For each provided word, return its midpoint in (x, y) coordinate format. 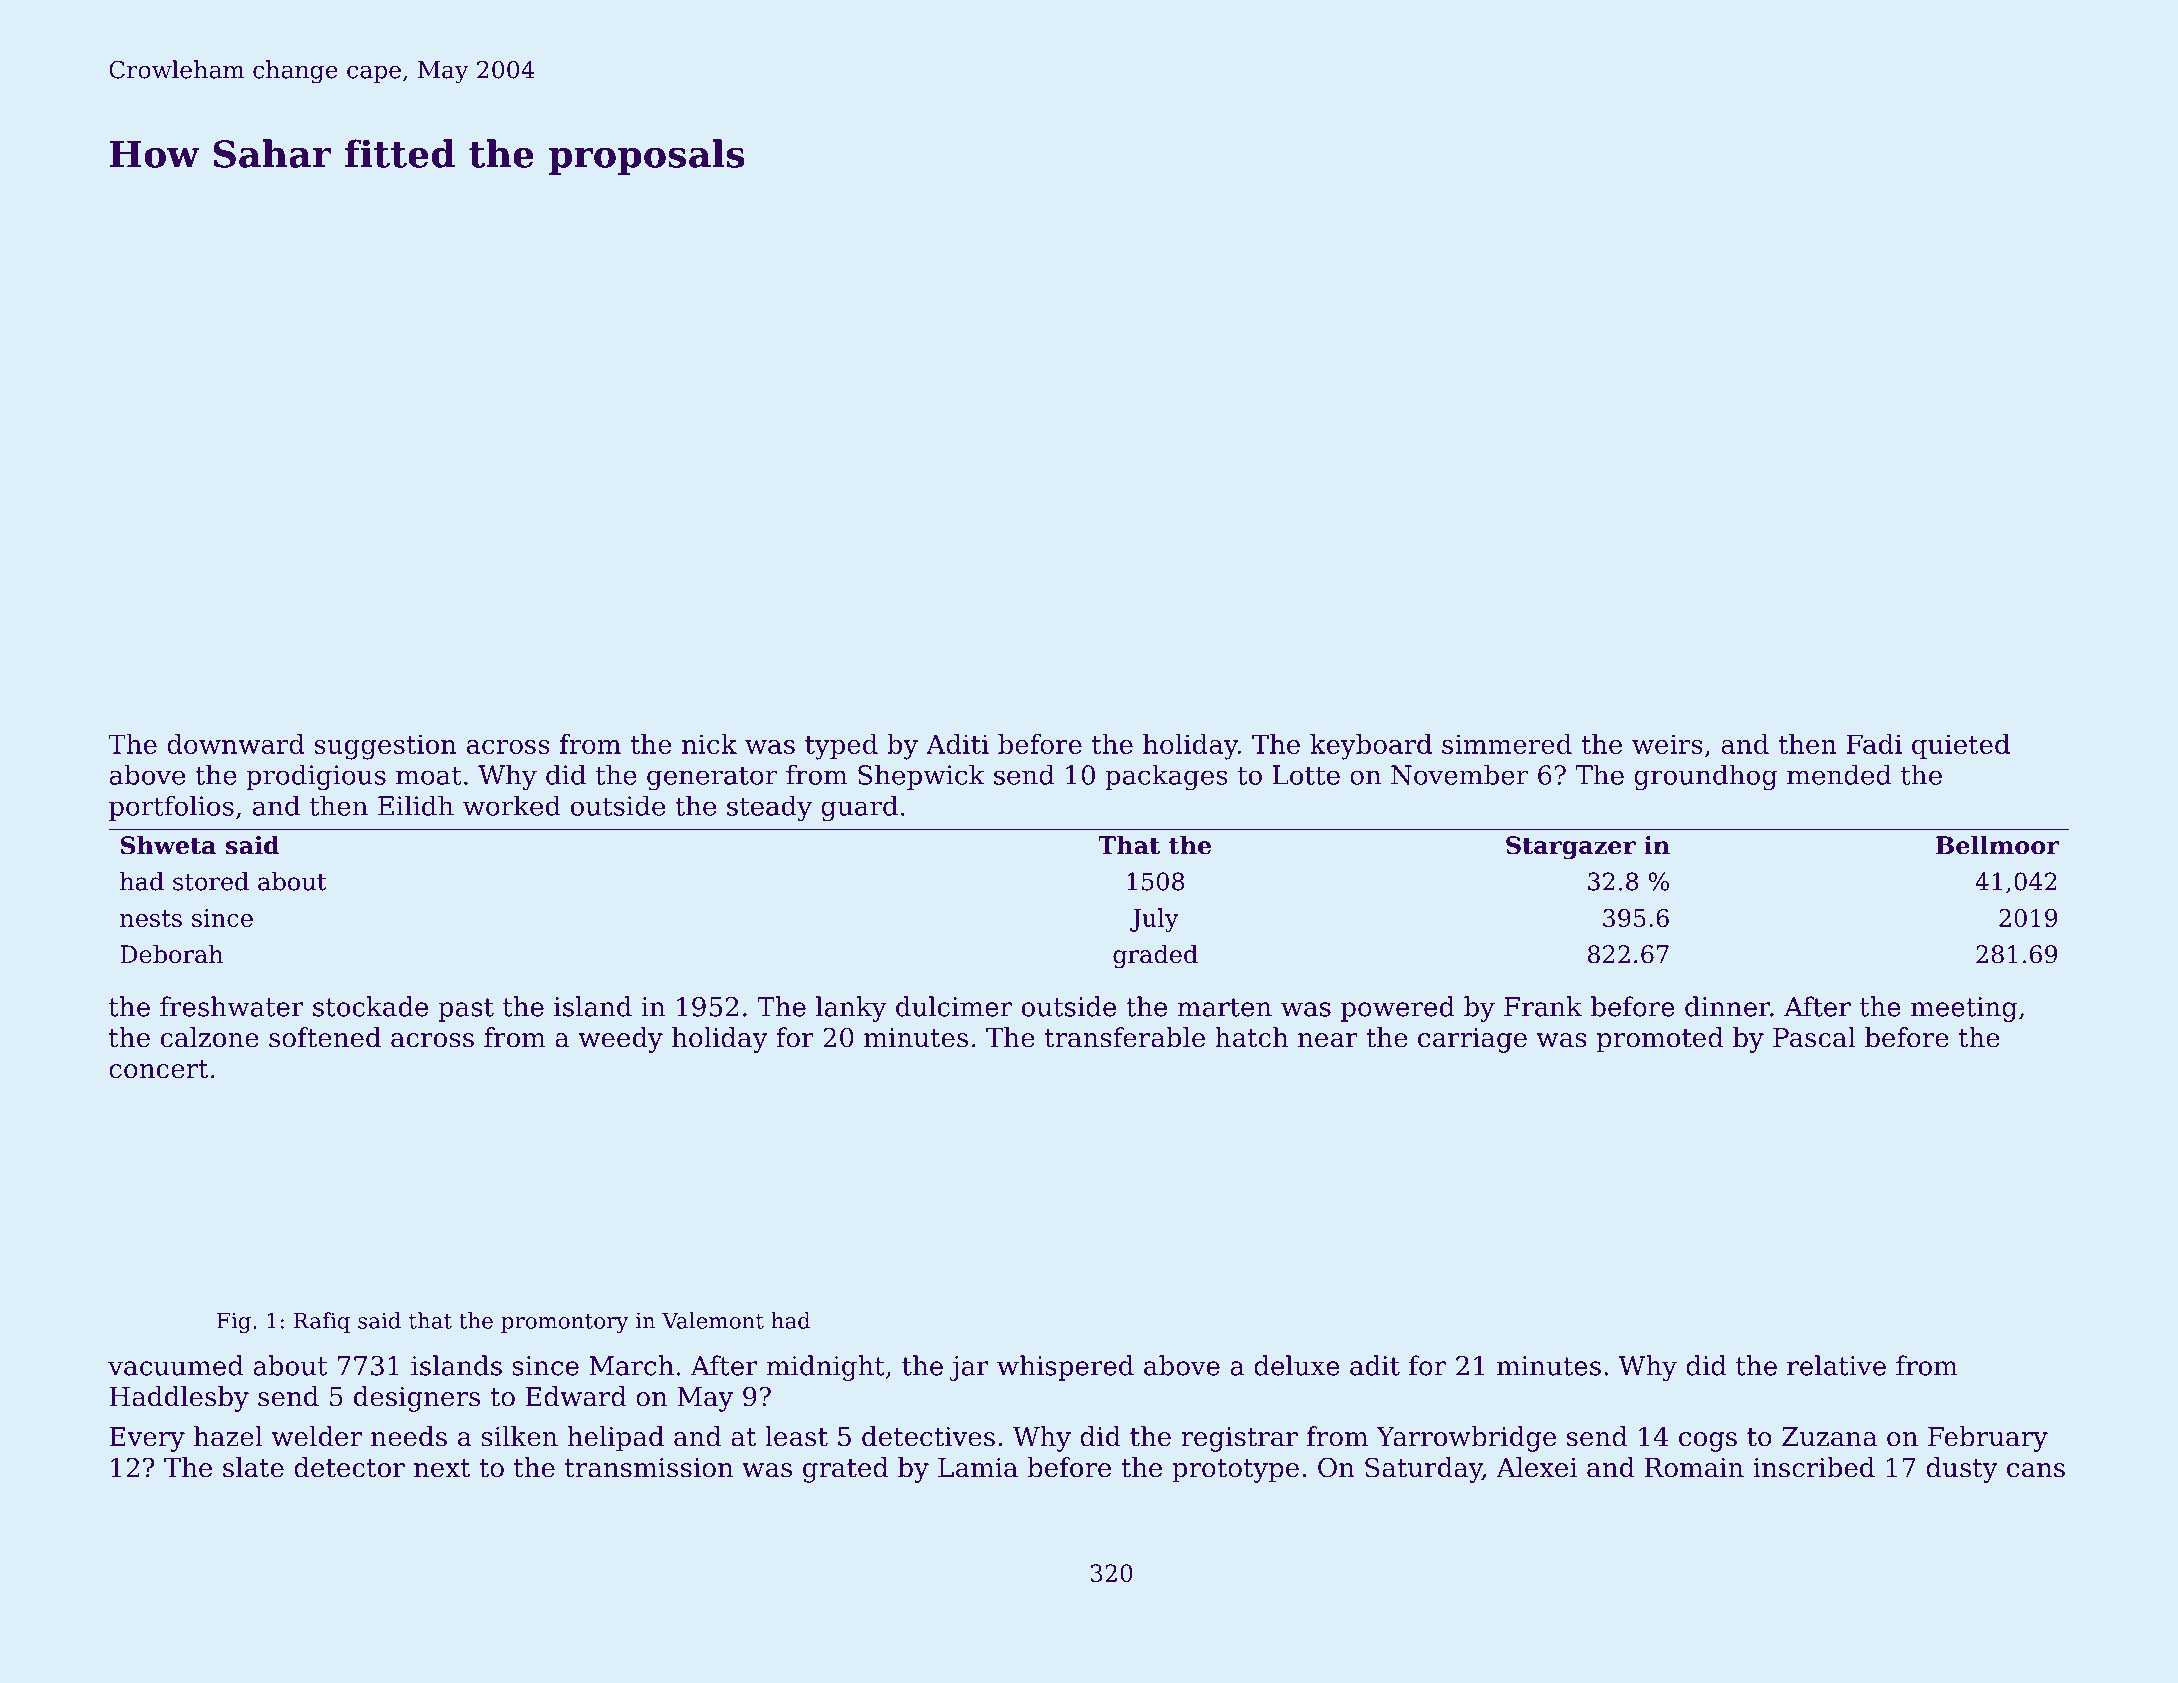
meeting (1964, 1009)
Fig (234, 1323)
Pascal (1814, 1037)
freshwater (232, 1006)
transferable (1125, 1037)
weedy (620, 1040)
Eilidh (416, 805)
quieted (1961, 746)
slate (253, 1467)
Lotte (1306, 775)
